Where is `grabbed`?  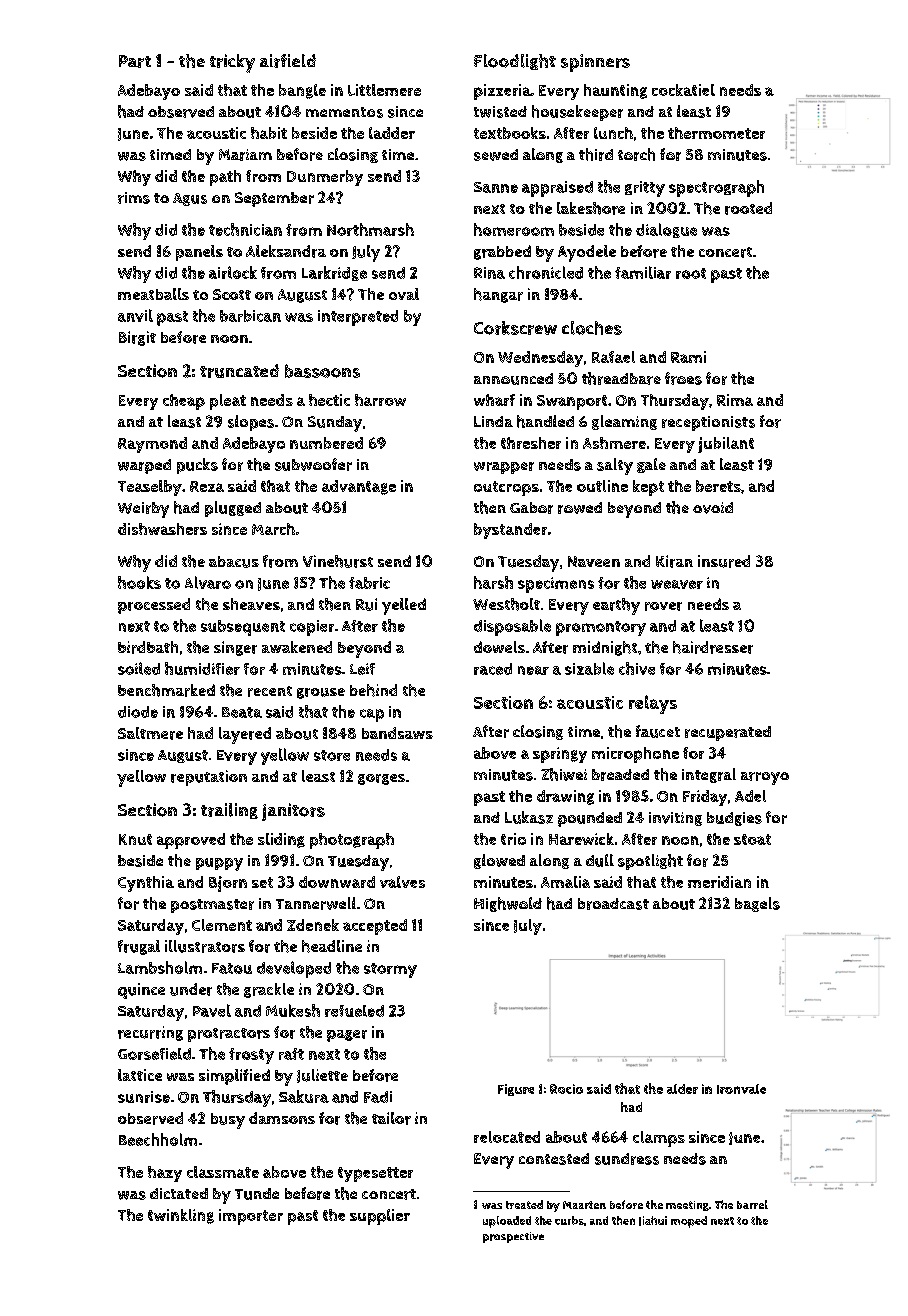
grabbed is located at coordinates (502, 252).
